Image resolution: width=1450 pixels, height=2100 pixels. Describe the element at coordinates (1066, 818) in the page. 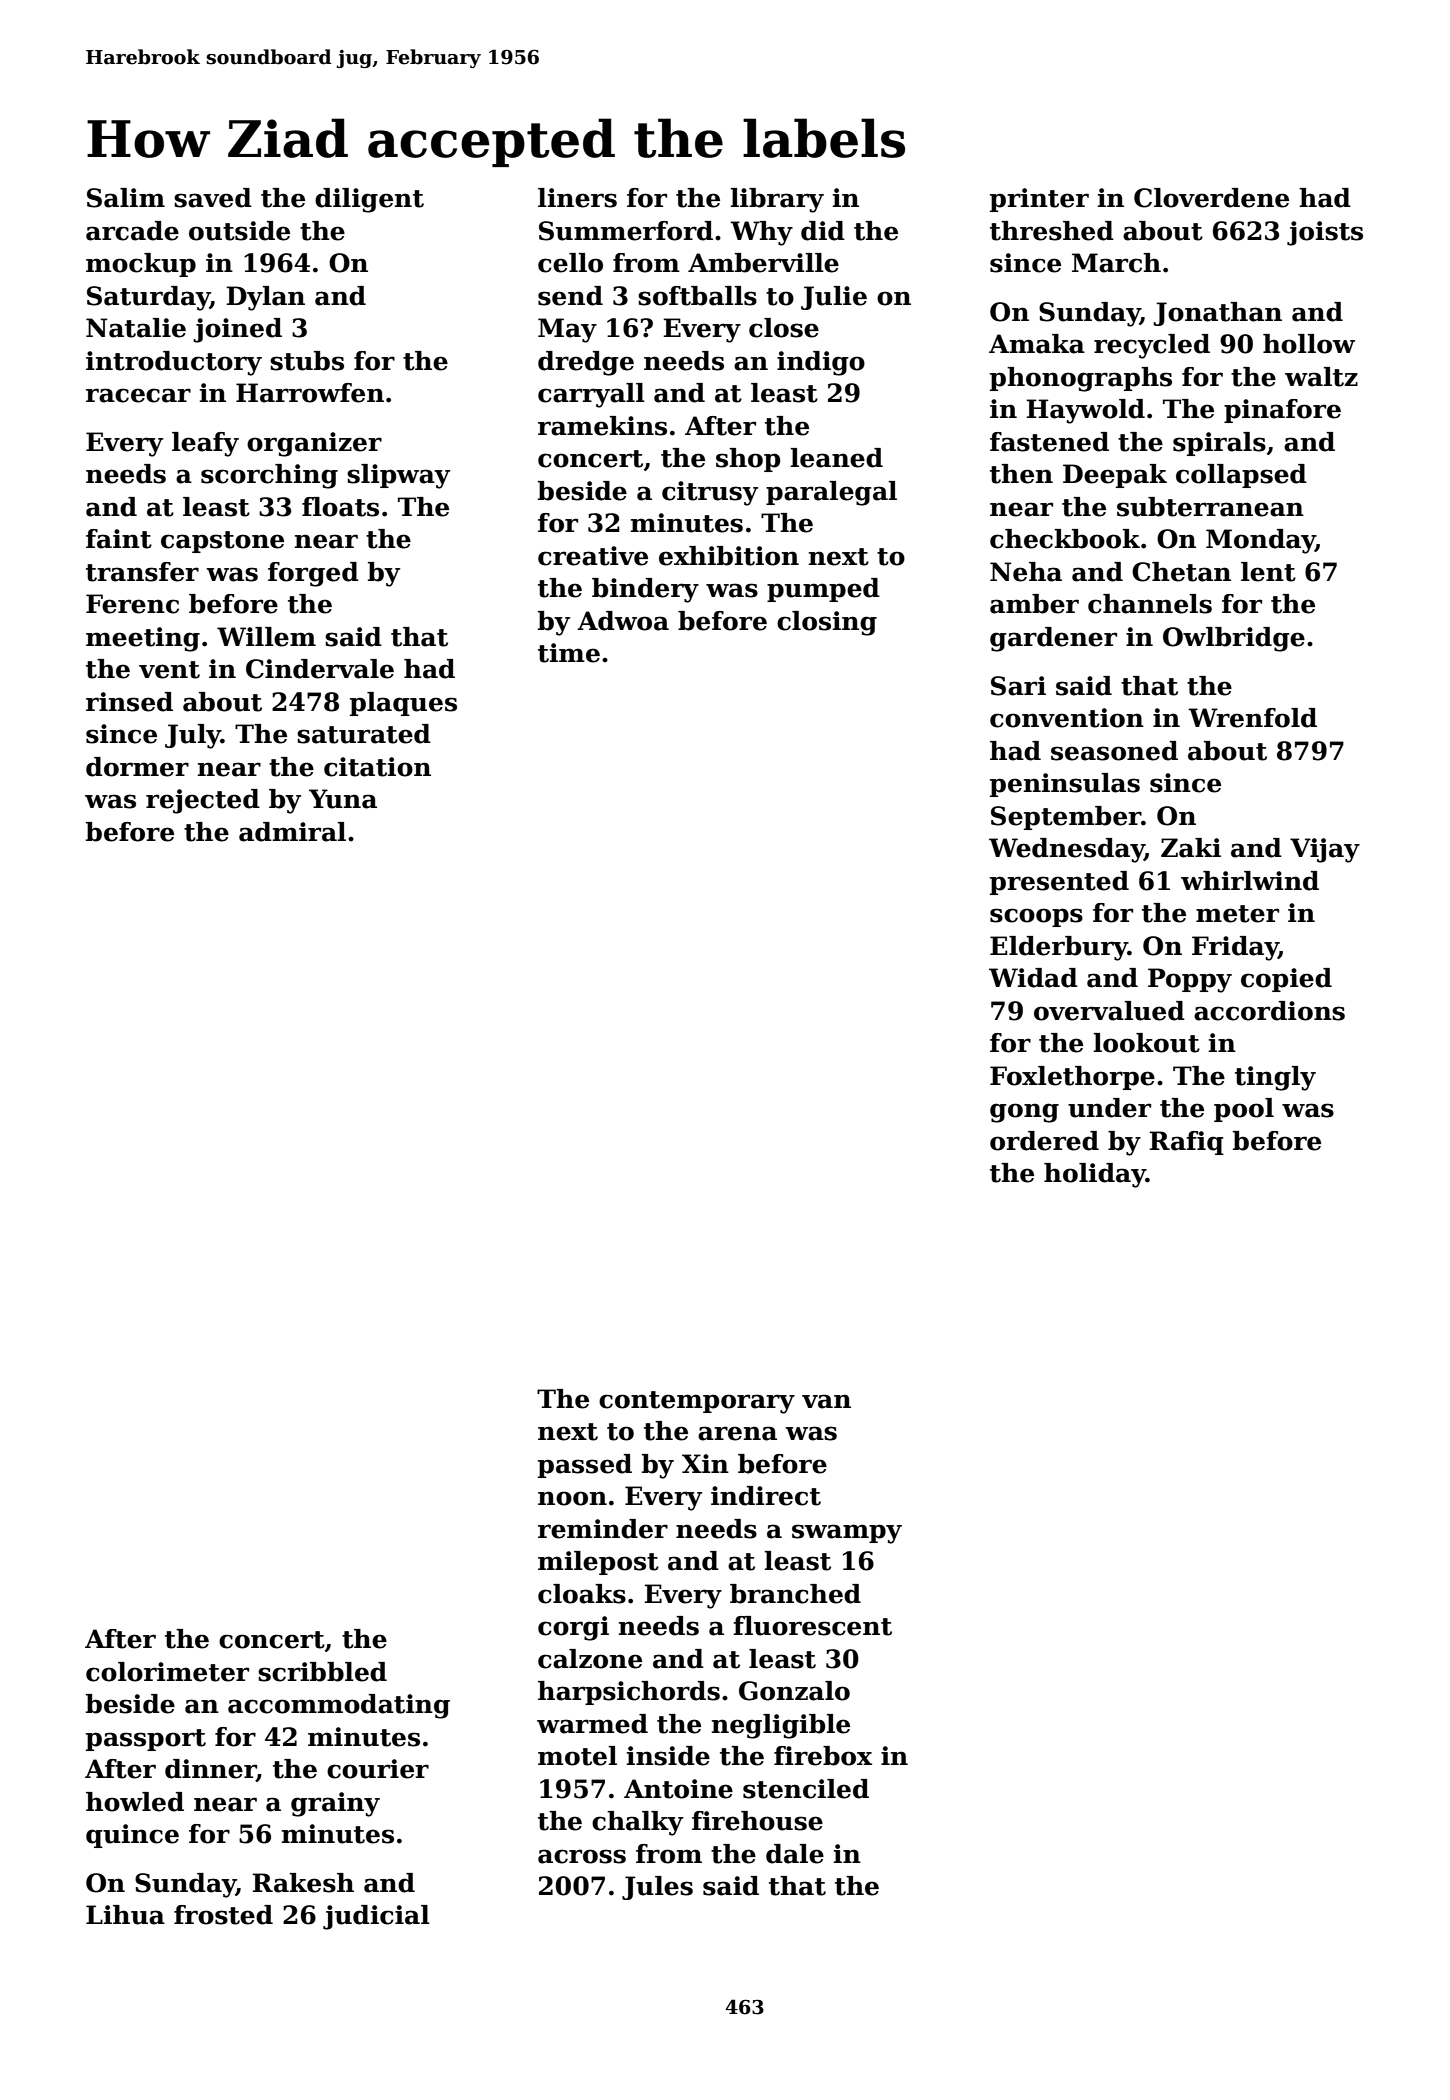

I see `September` at that location.
